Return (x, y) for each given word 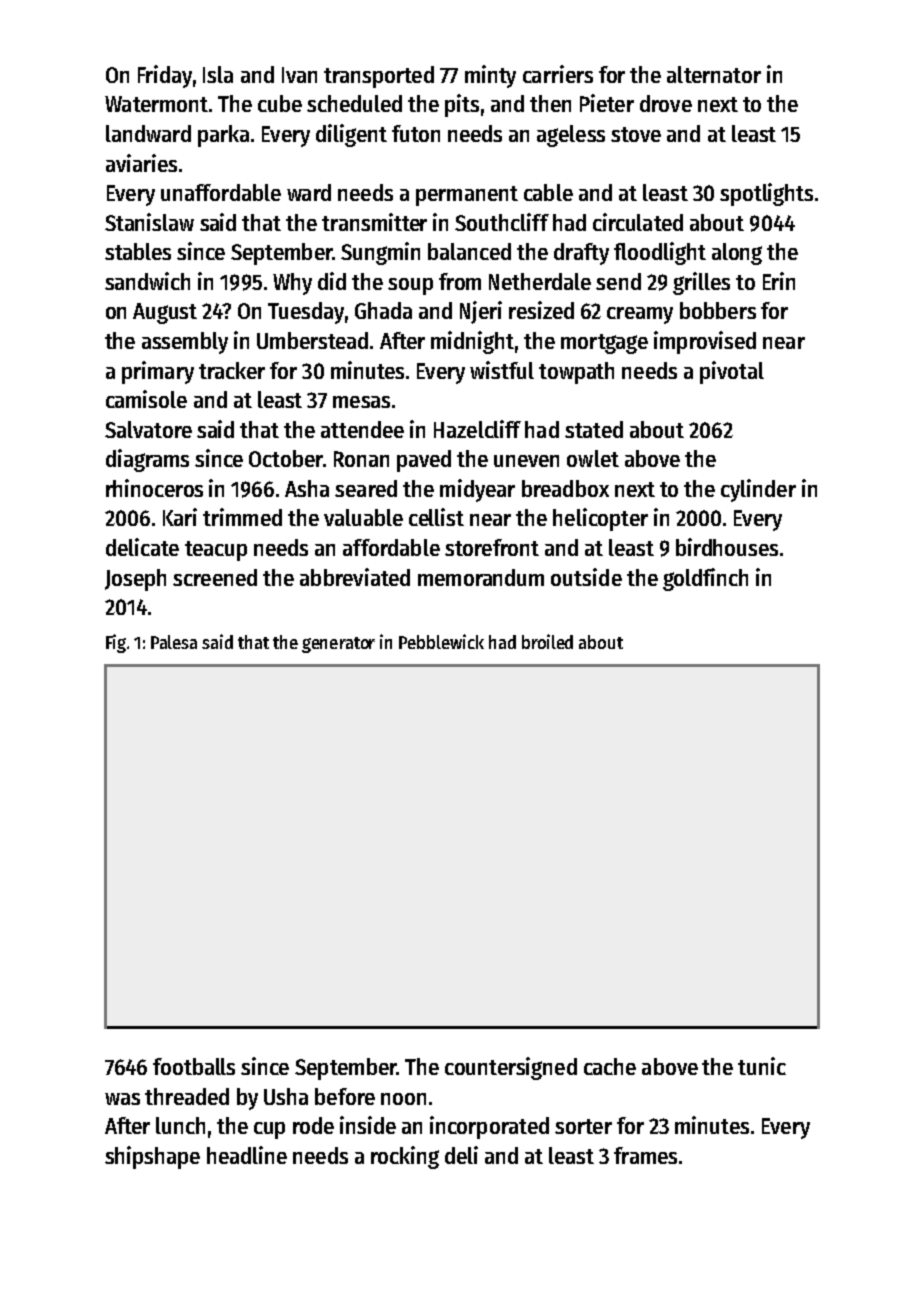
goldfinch (705, 579)
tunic (762, 1066)
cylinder (758, 490)
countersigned (511, 1068)
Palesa (174, 642)
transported (379, 77)
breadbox (565, 488)
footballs (194, 1066)
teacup (216, 551)
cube (280, 103)
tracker (232, 370)
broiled (547, 641)
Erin (779, 281)
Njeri (481, 312)
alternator (714, 74)
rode (313, 1125)
